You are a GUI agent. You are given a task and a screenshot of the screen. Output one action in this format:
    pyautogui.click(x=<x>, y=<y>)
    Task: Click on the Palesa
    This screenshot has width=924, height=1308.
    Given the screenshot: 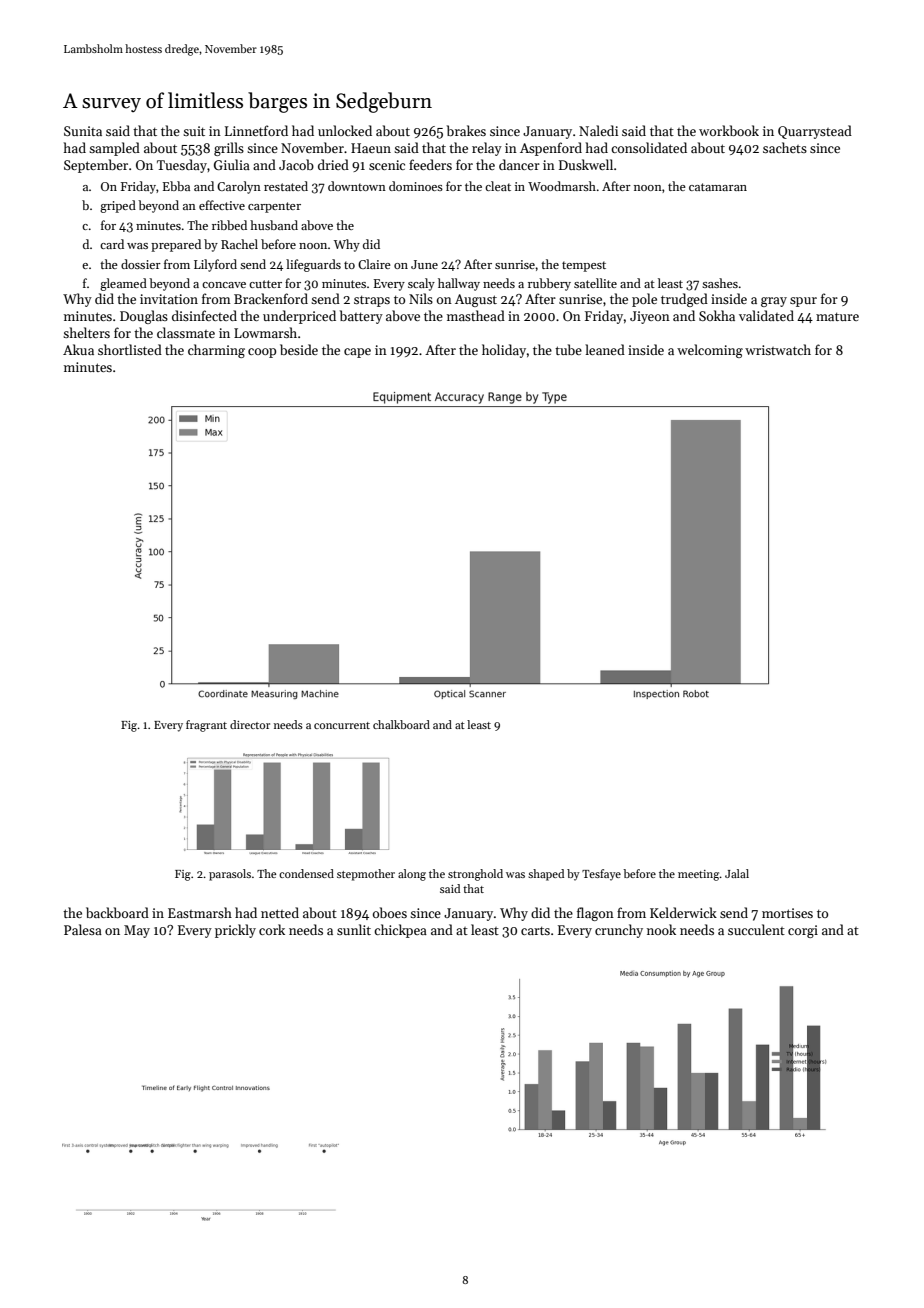 What is the action you would take?
    pyautogui.click(x=83, y=929)
